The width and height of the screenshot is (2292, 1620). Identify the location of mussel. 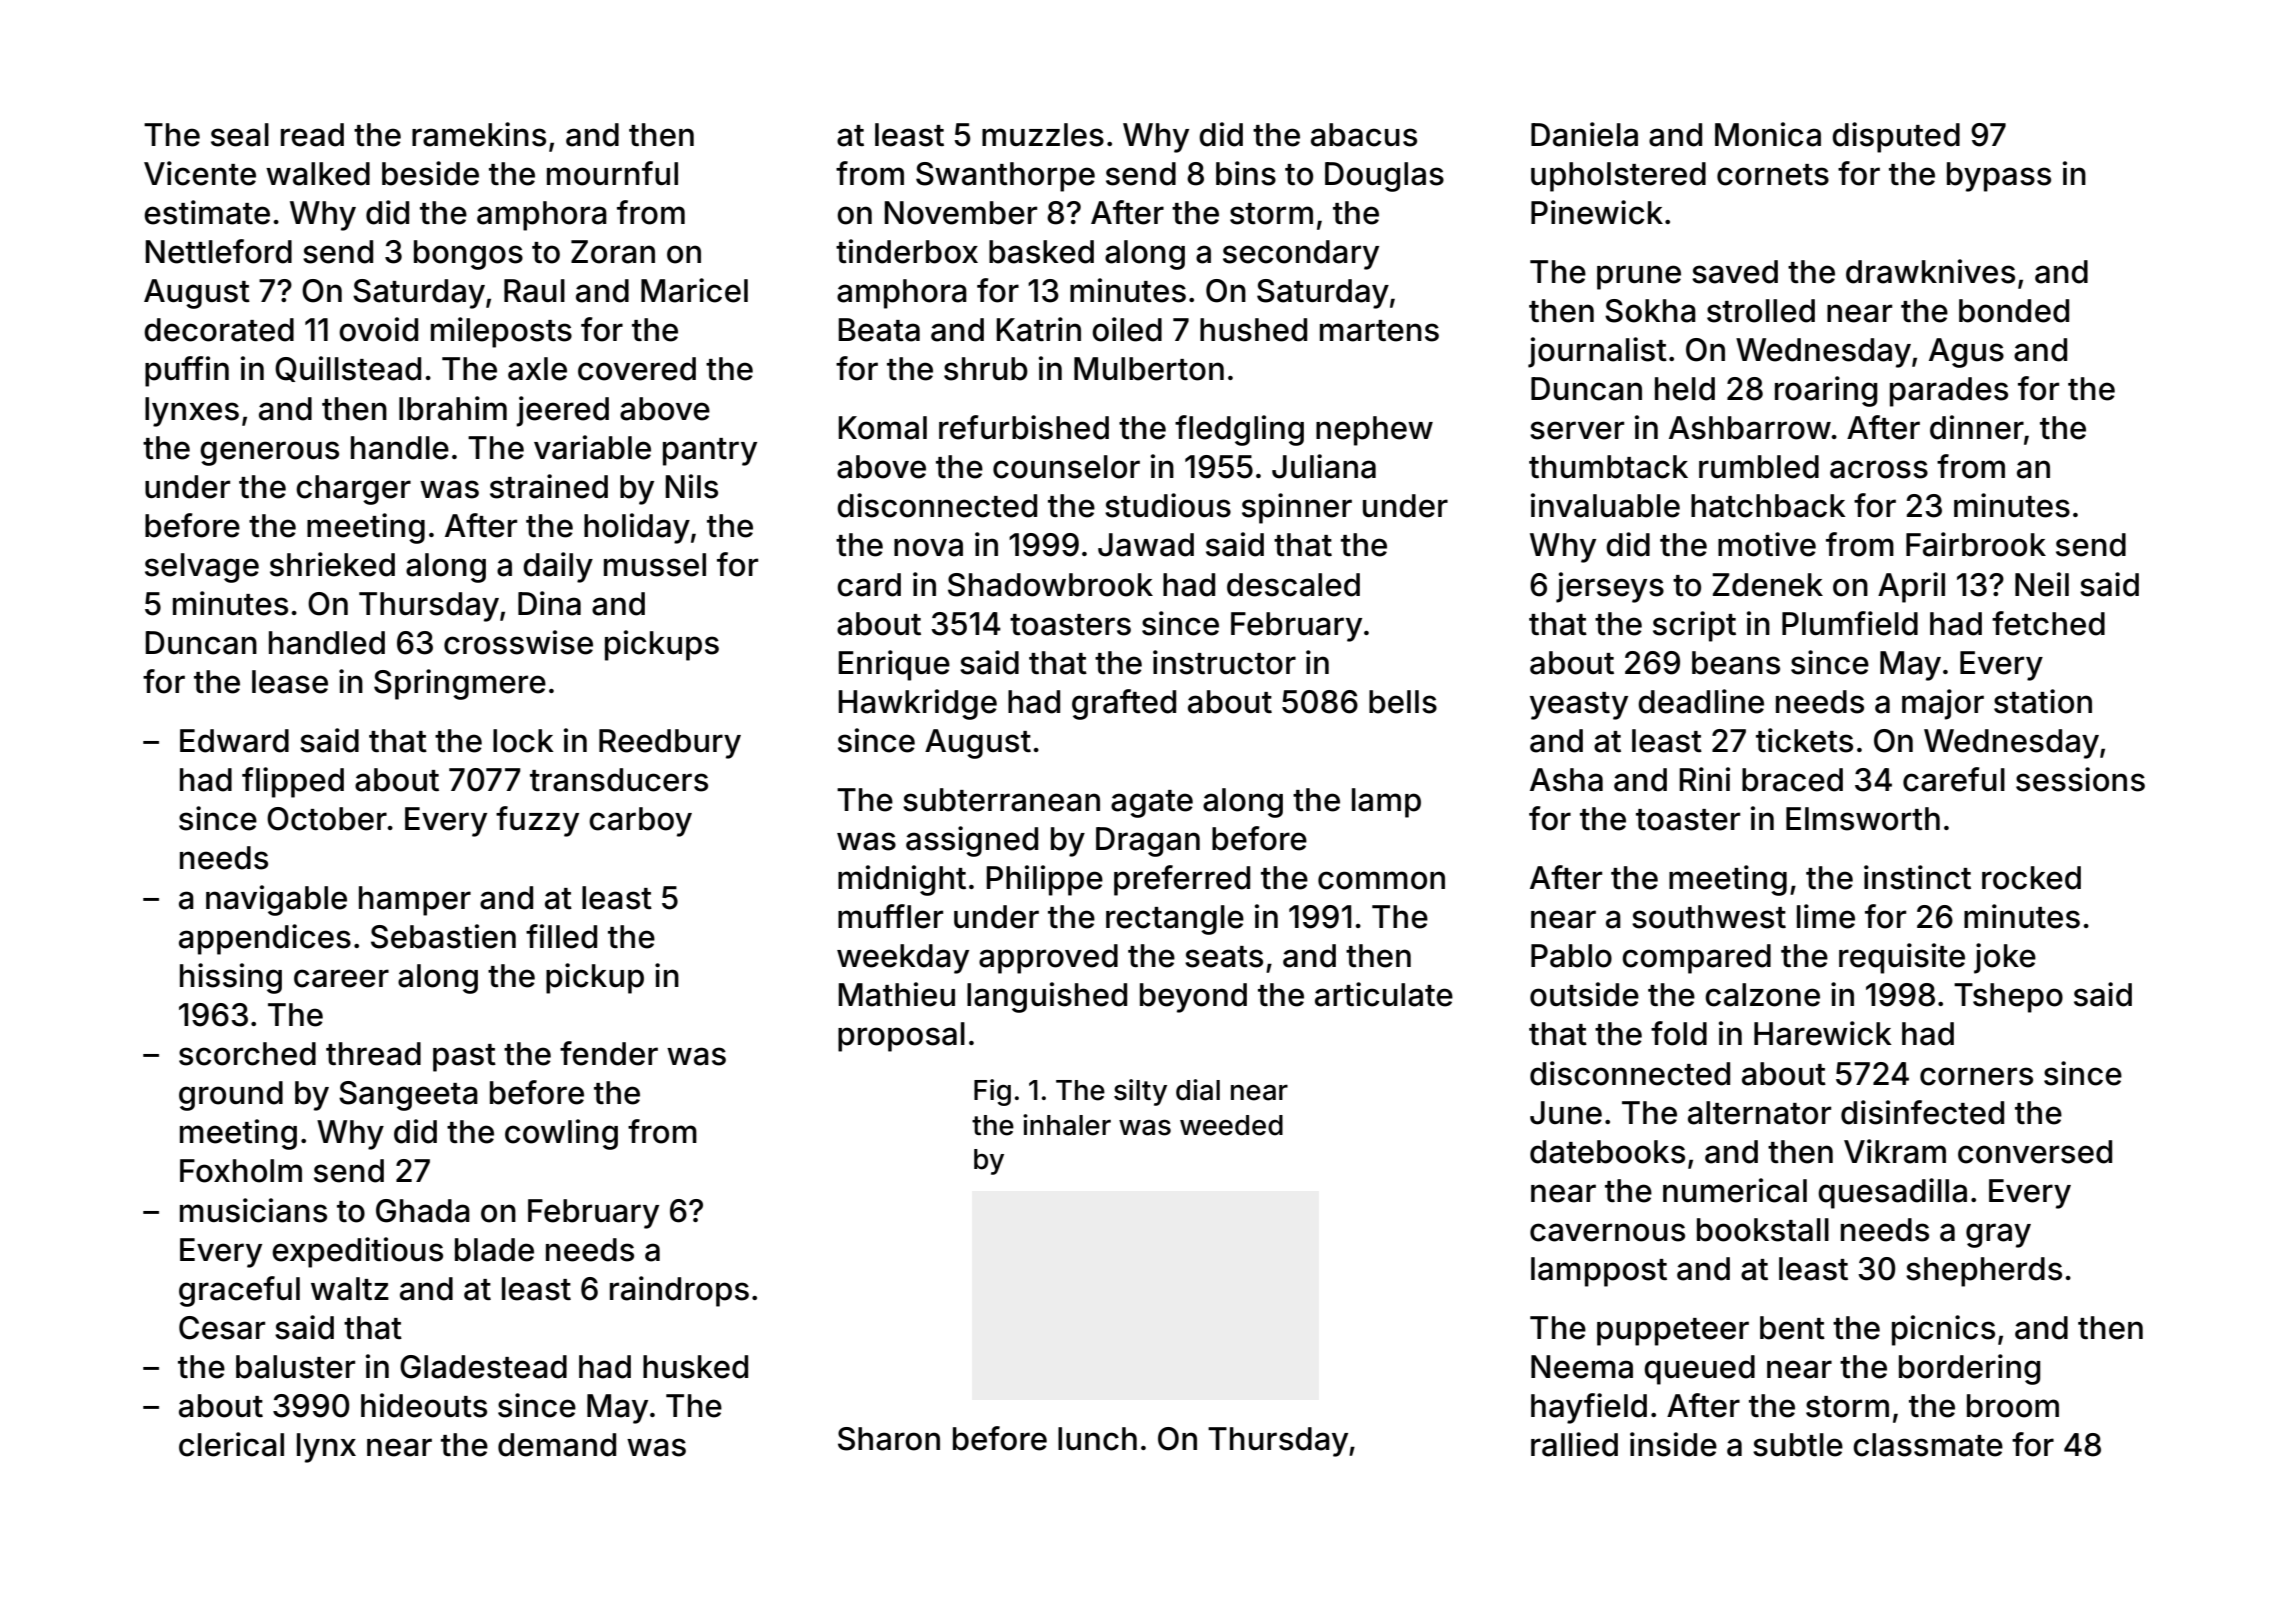
(655, 565).
